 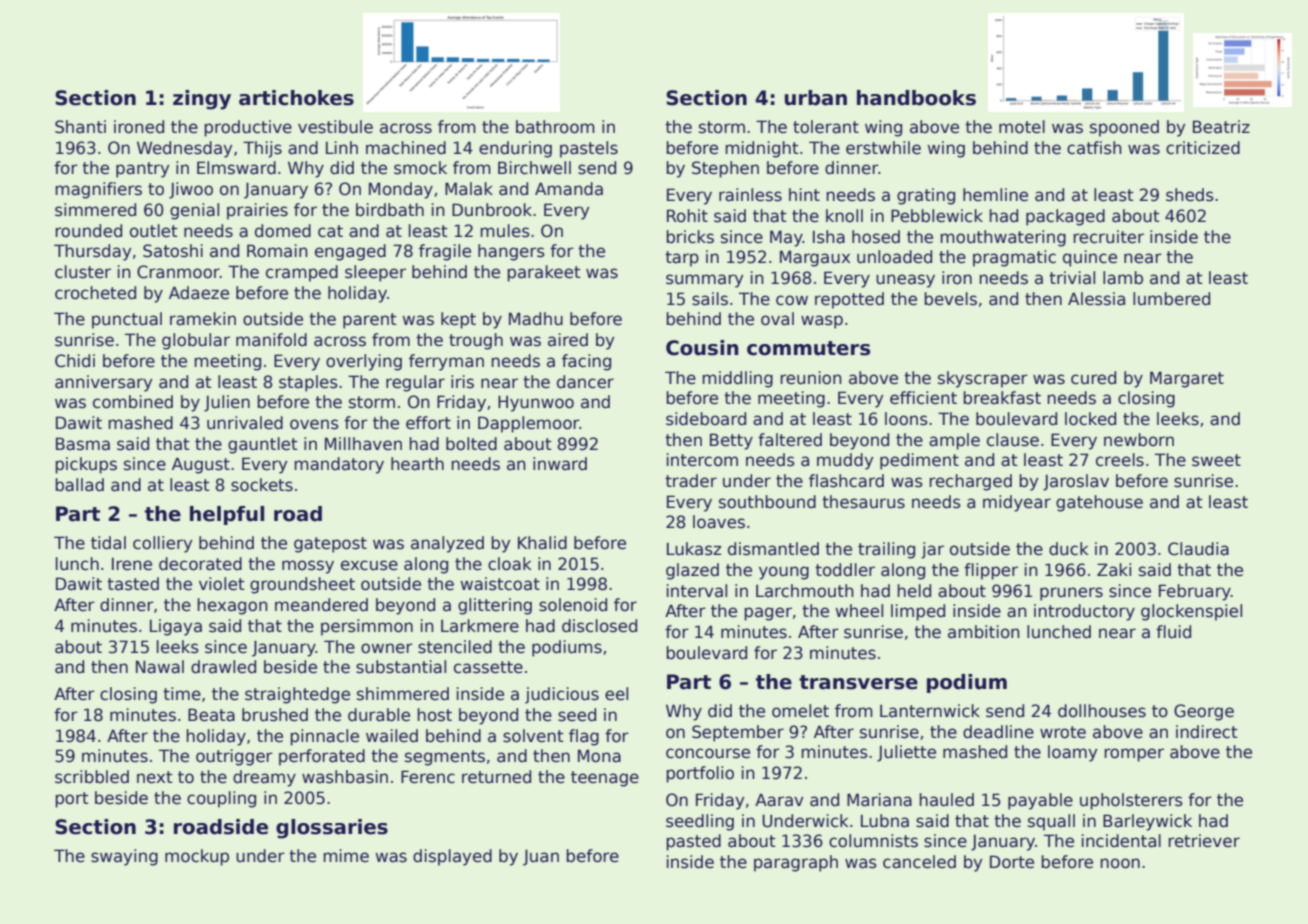 I want to click on urban, so click(x=816, y=98).
